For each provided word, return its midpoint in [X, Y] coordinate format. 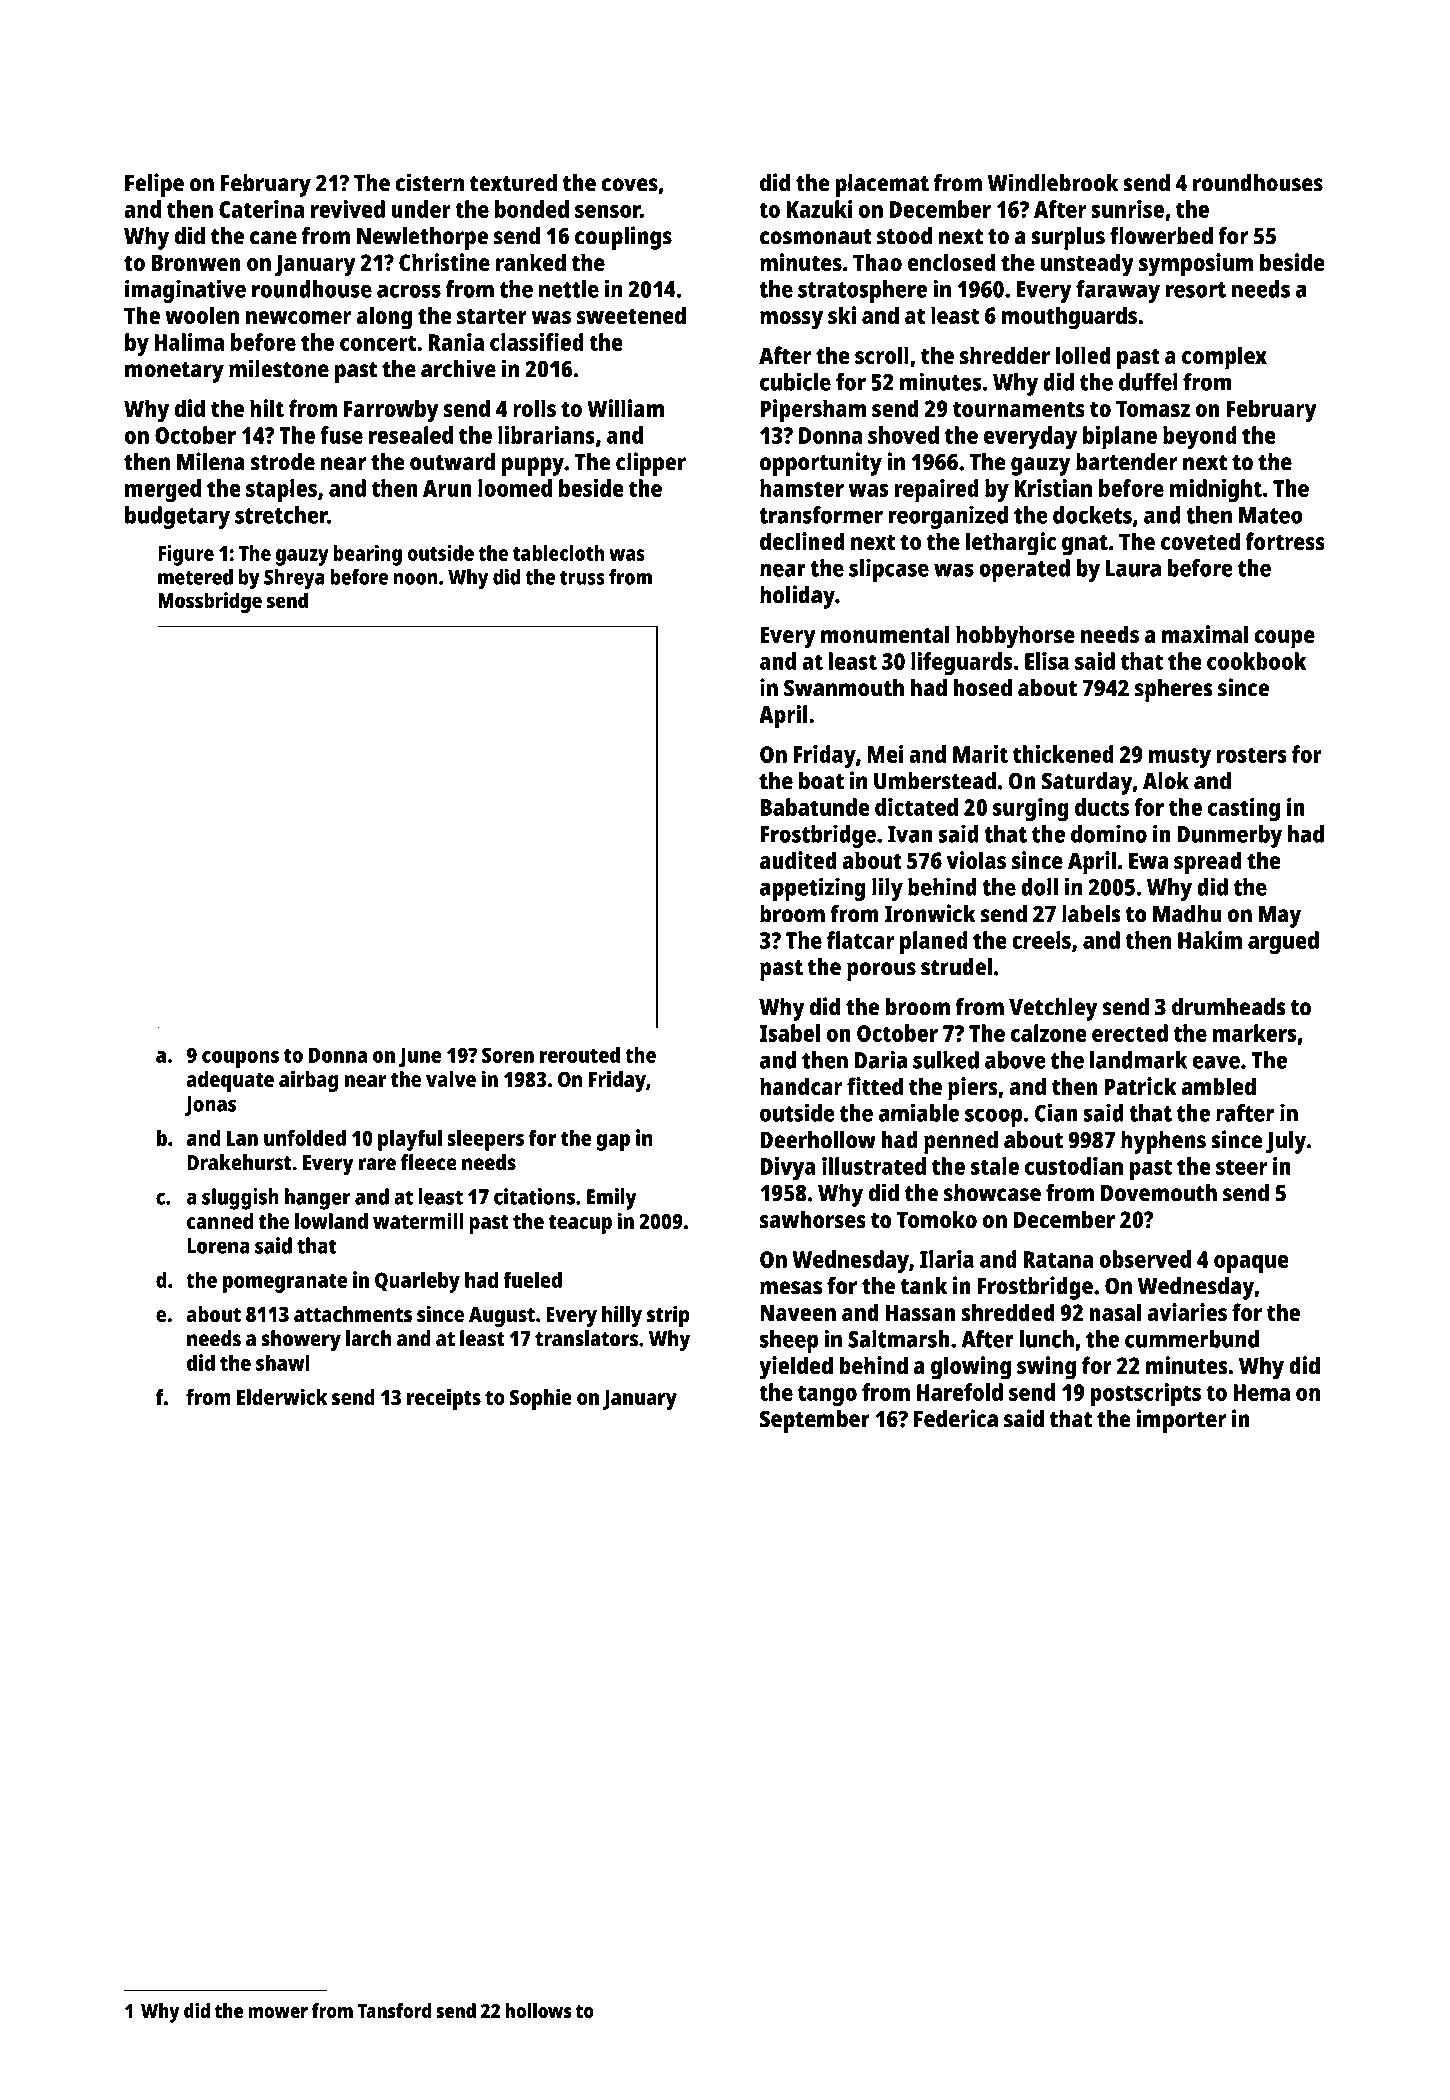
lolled [1083, 355]
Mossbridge [210, 602]
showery [301, 1341]
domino [1109, 833]
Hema [1261, 1392]
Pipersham [813, 411]
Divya [788, 1168]
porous [881, 971]
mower [278, 2012]
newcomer [298, 317]
